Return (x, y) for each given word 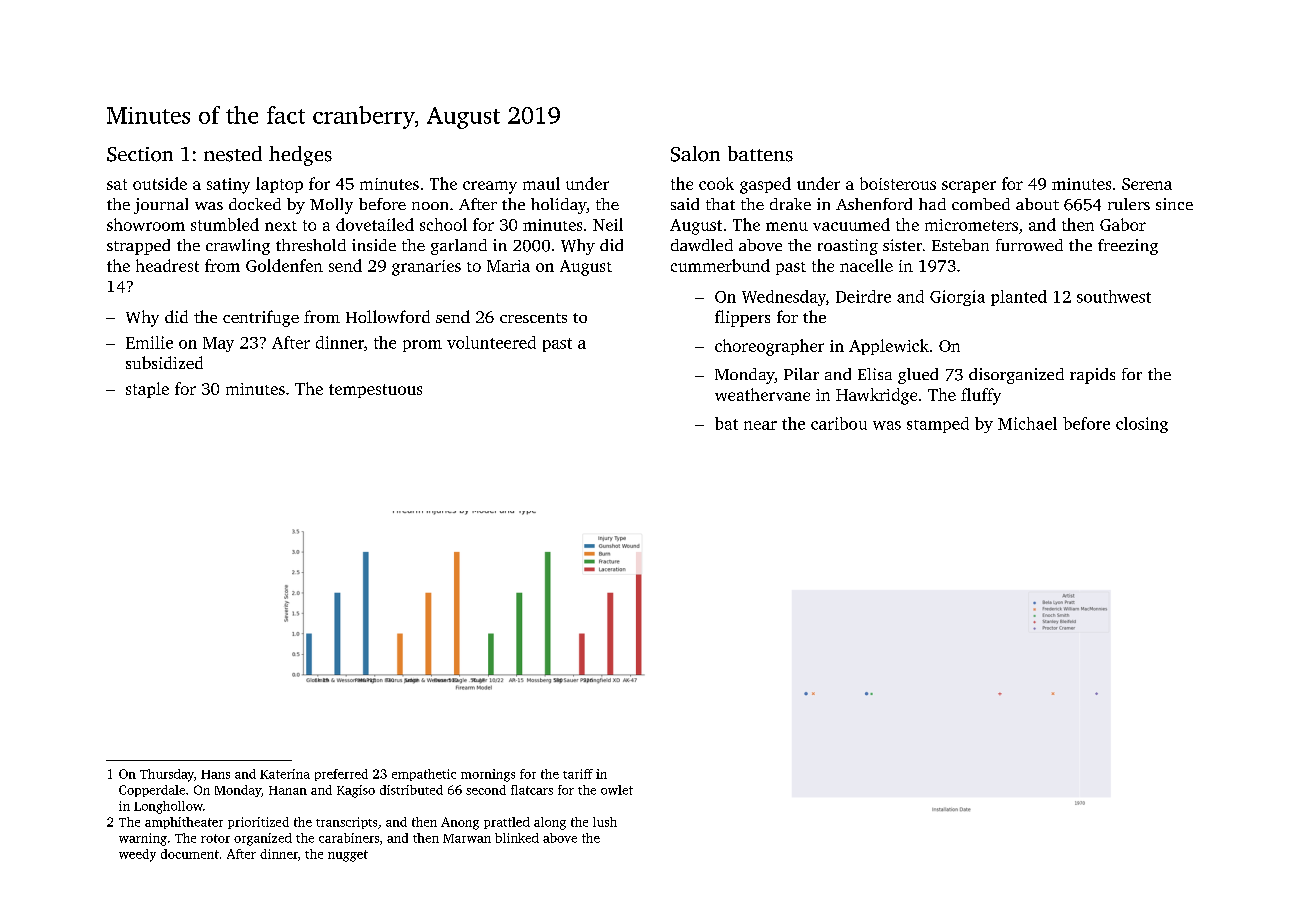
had (932, 204)
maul (541, 183)
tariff (578, 774)
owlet (617, 790)
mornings (488, 775)
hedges (300, 156)
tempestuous (375, 391)
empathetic (424, 775)
